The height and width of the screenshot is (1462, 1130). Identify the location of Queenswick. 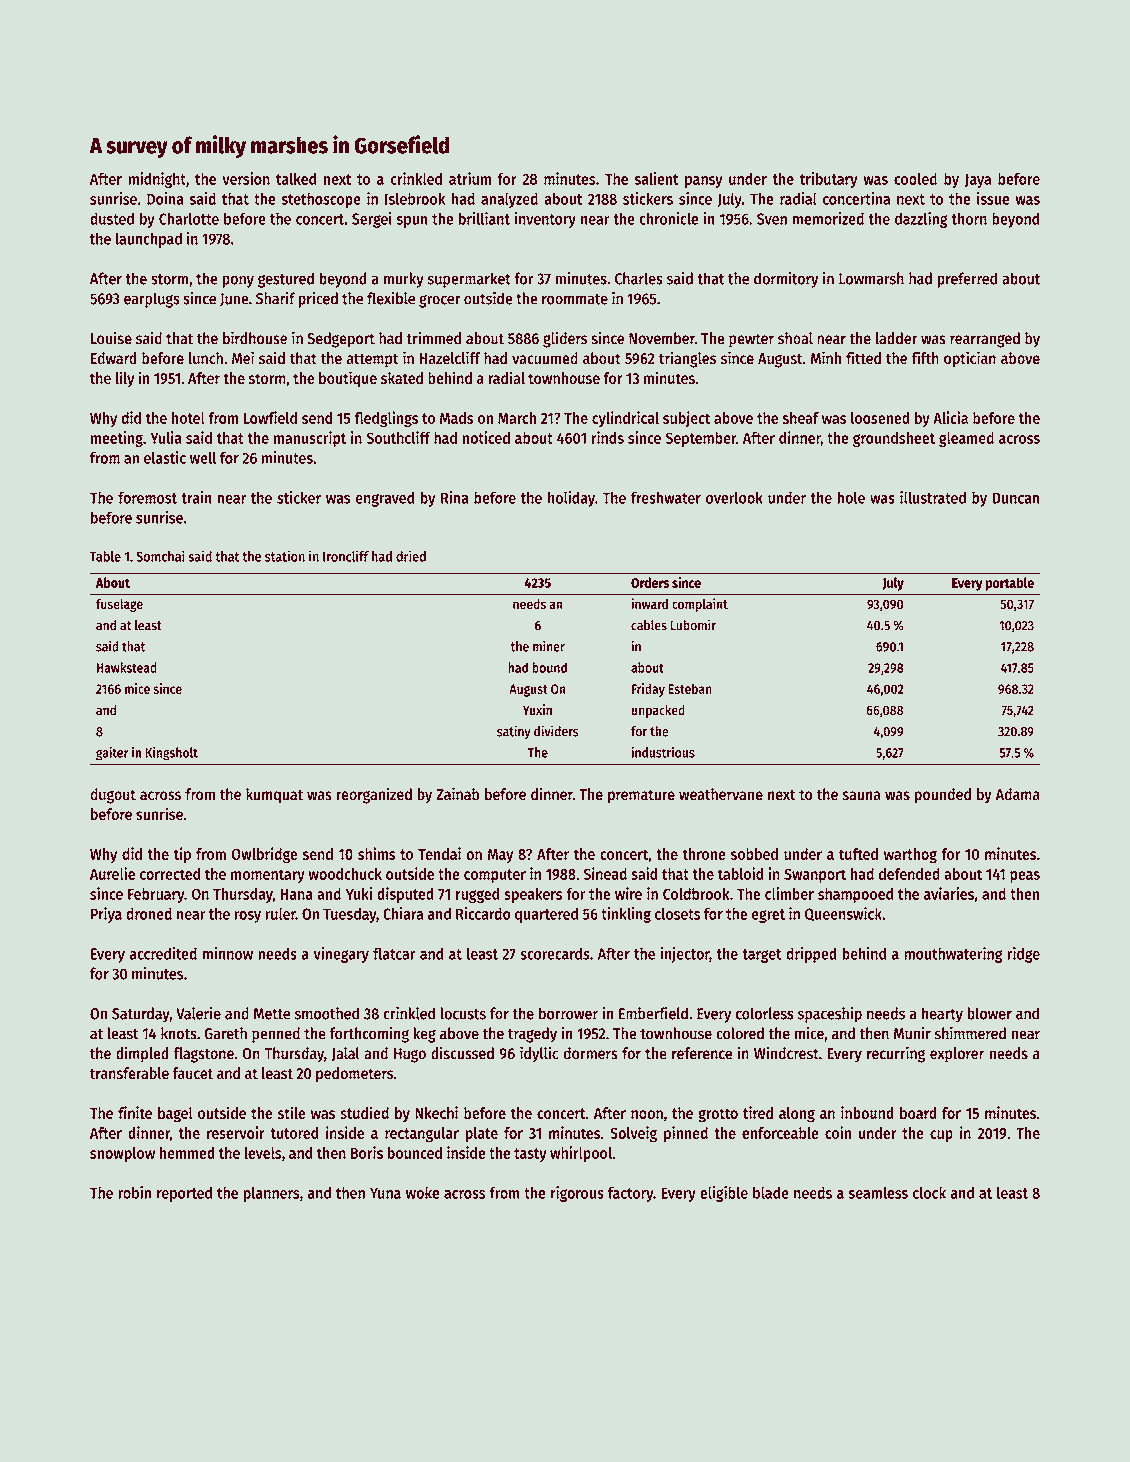
(843, 914).
